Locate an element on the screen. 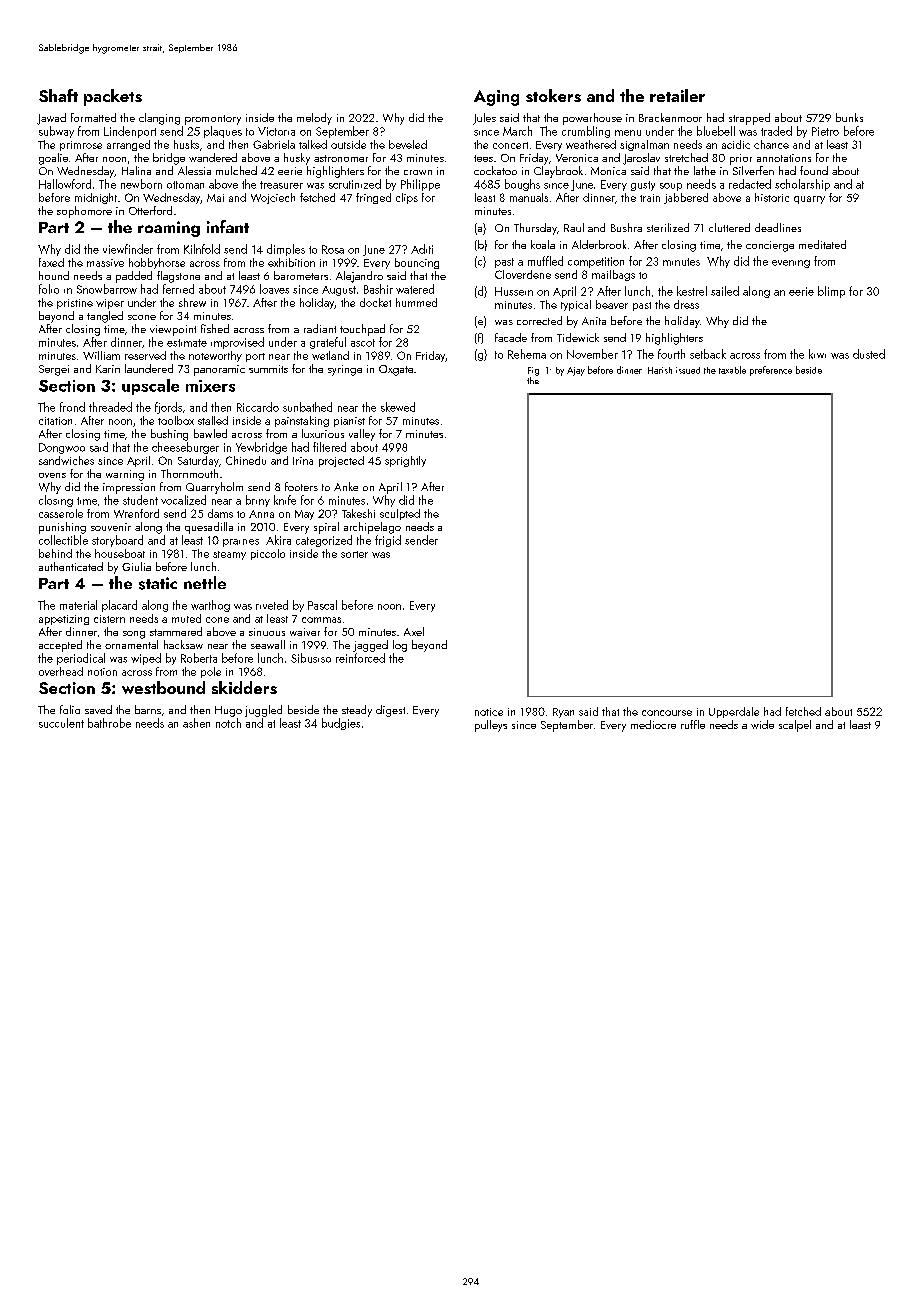 This screenshot has width=924, height=1308. astronomer is located at coordinates (341, 158).
